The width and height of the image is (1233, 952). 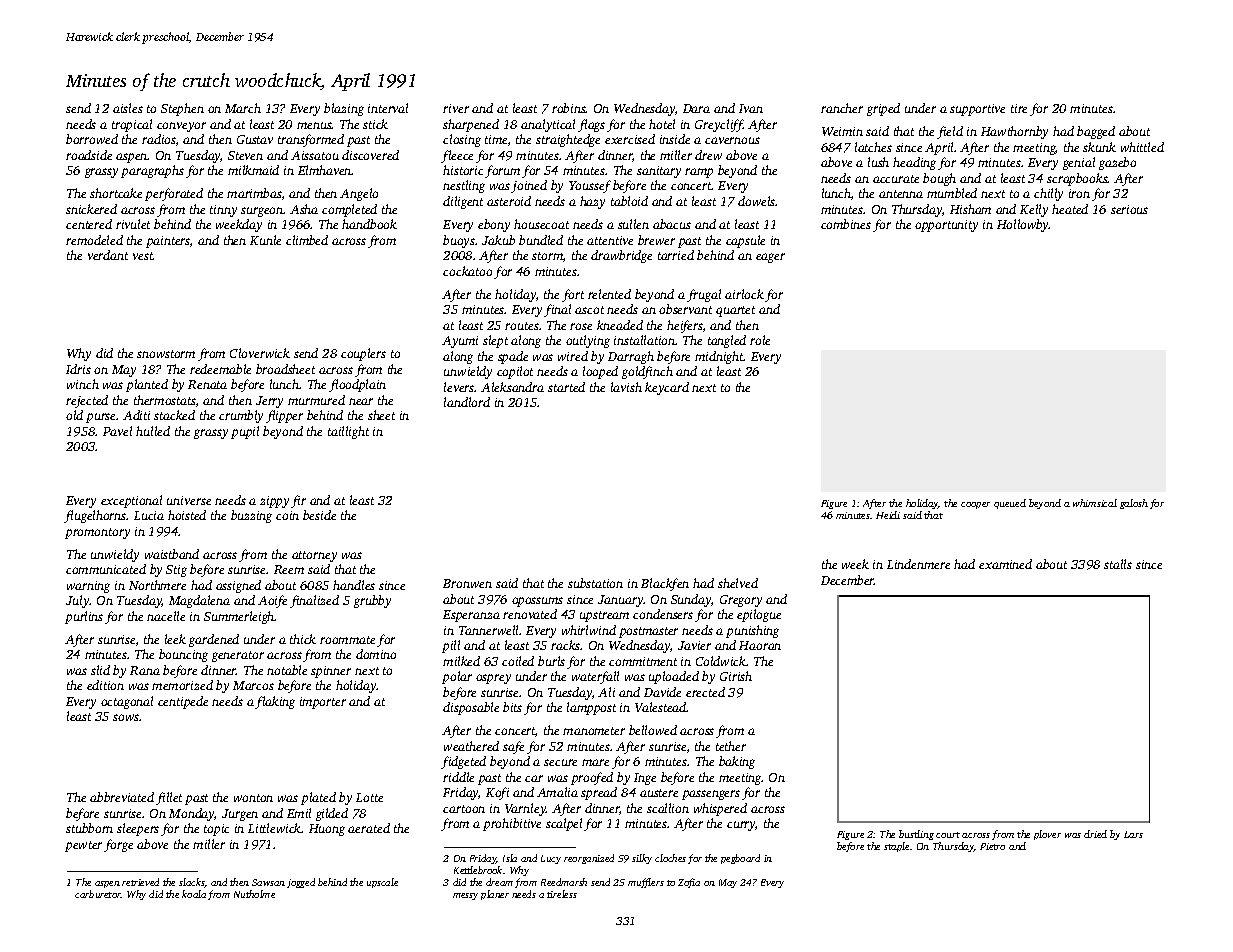 I want to click on whimsical, so click(x=1095, y=503).
